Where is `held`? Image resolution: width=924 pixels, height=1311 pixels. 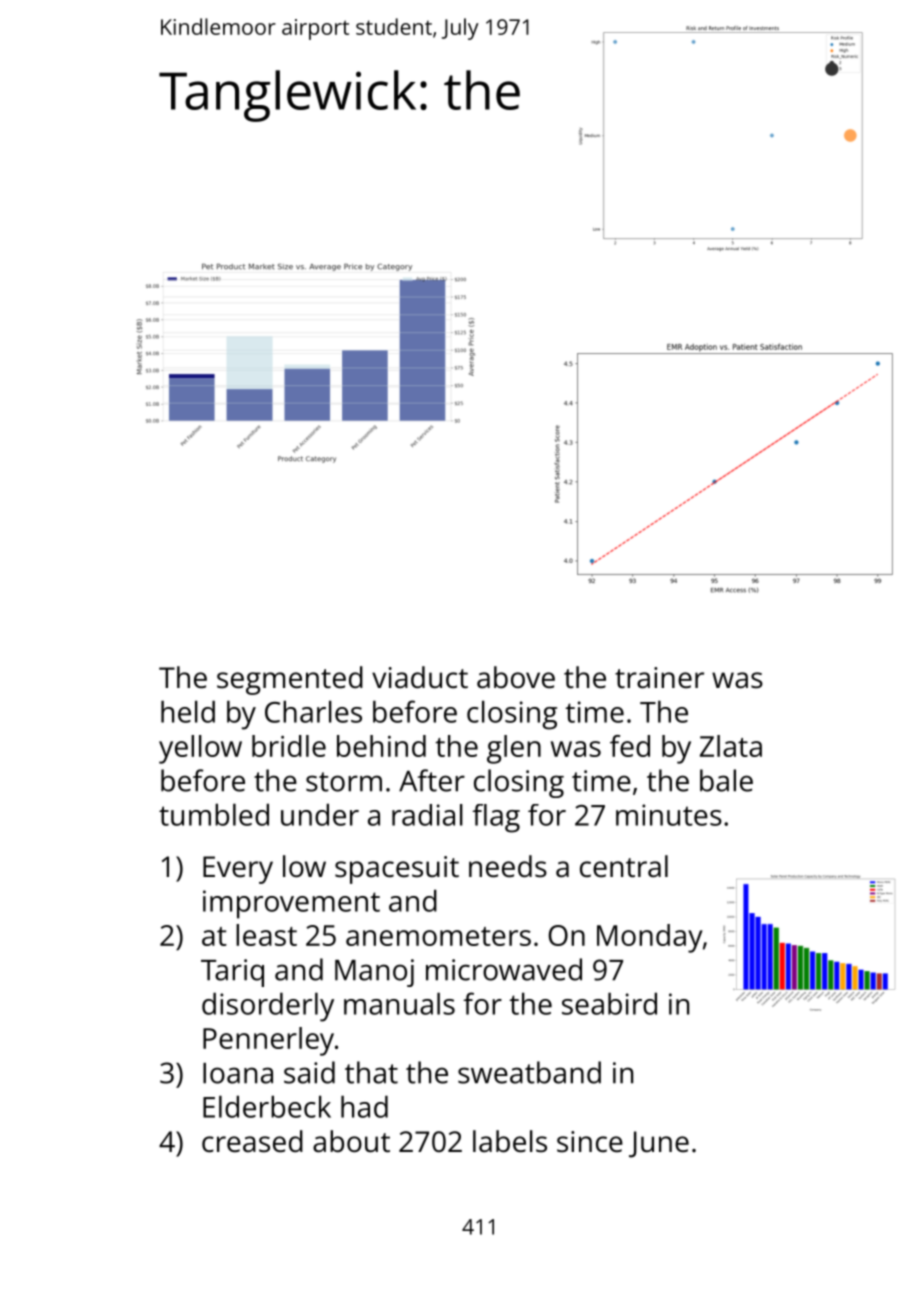 held is located at coordinates (188, 711).
